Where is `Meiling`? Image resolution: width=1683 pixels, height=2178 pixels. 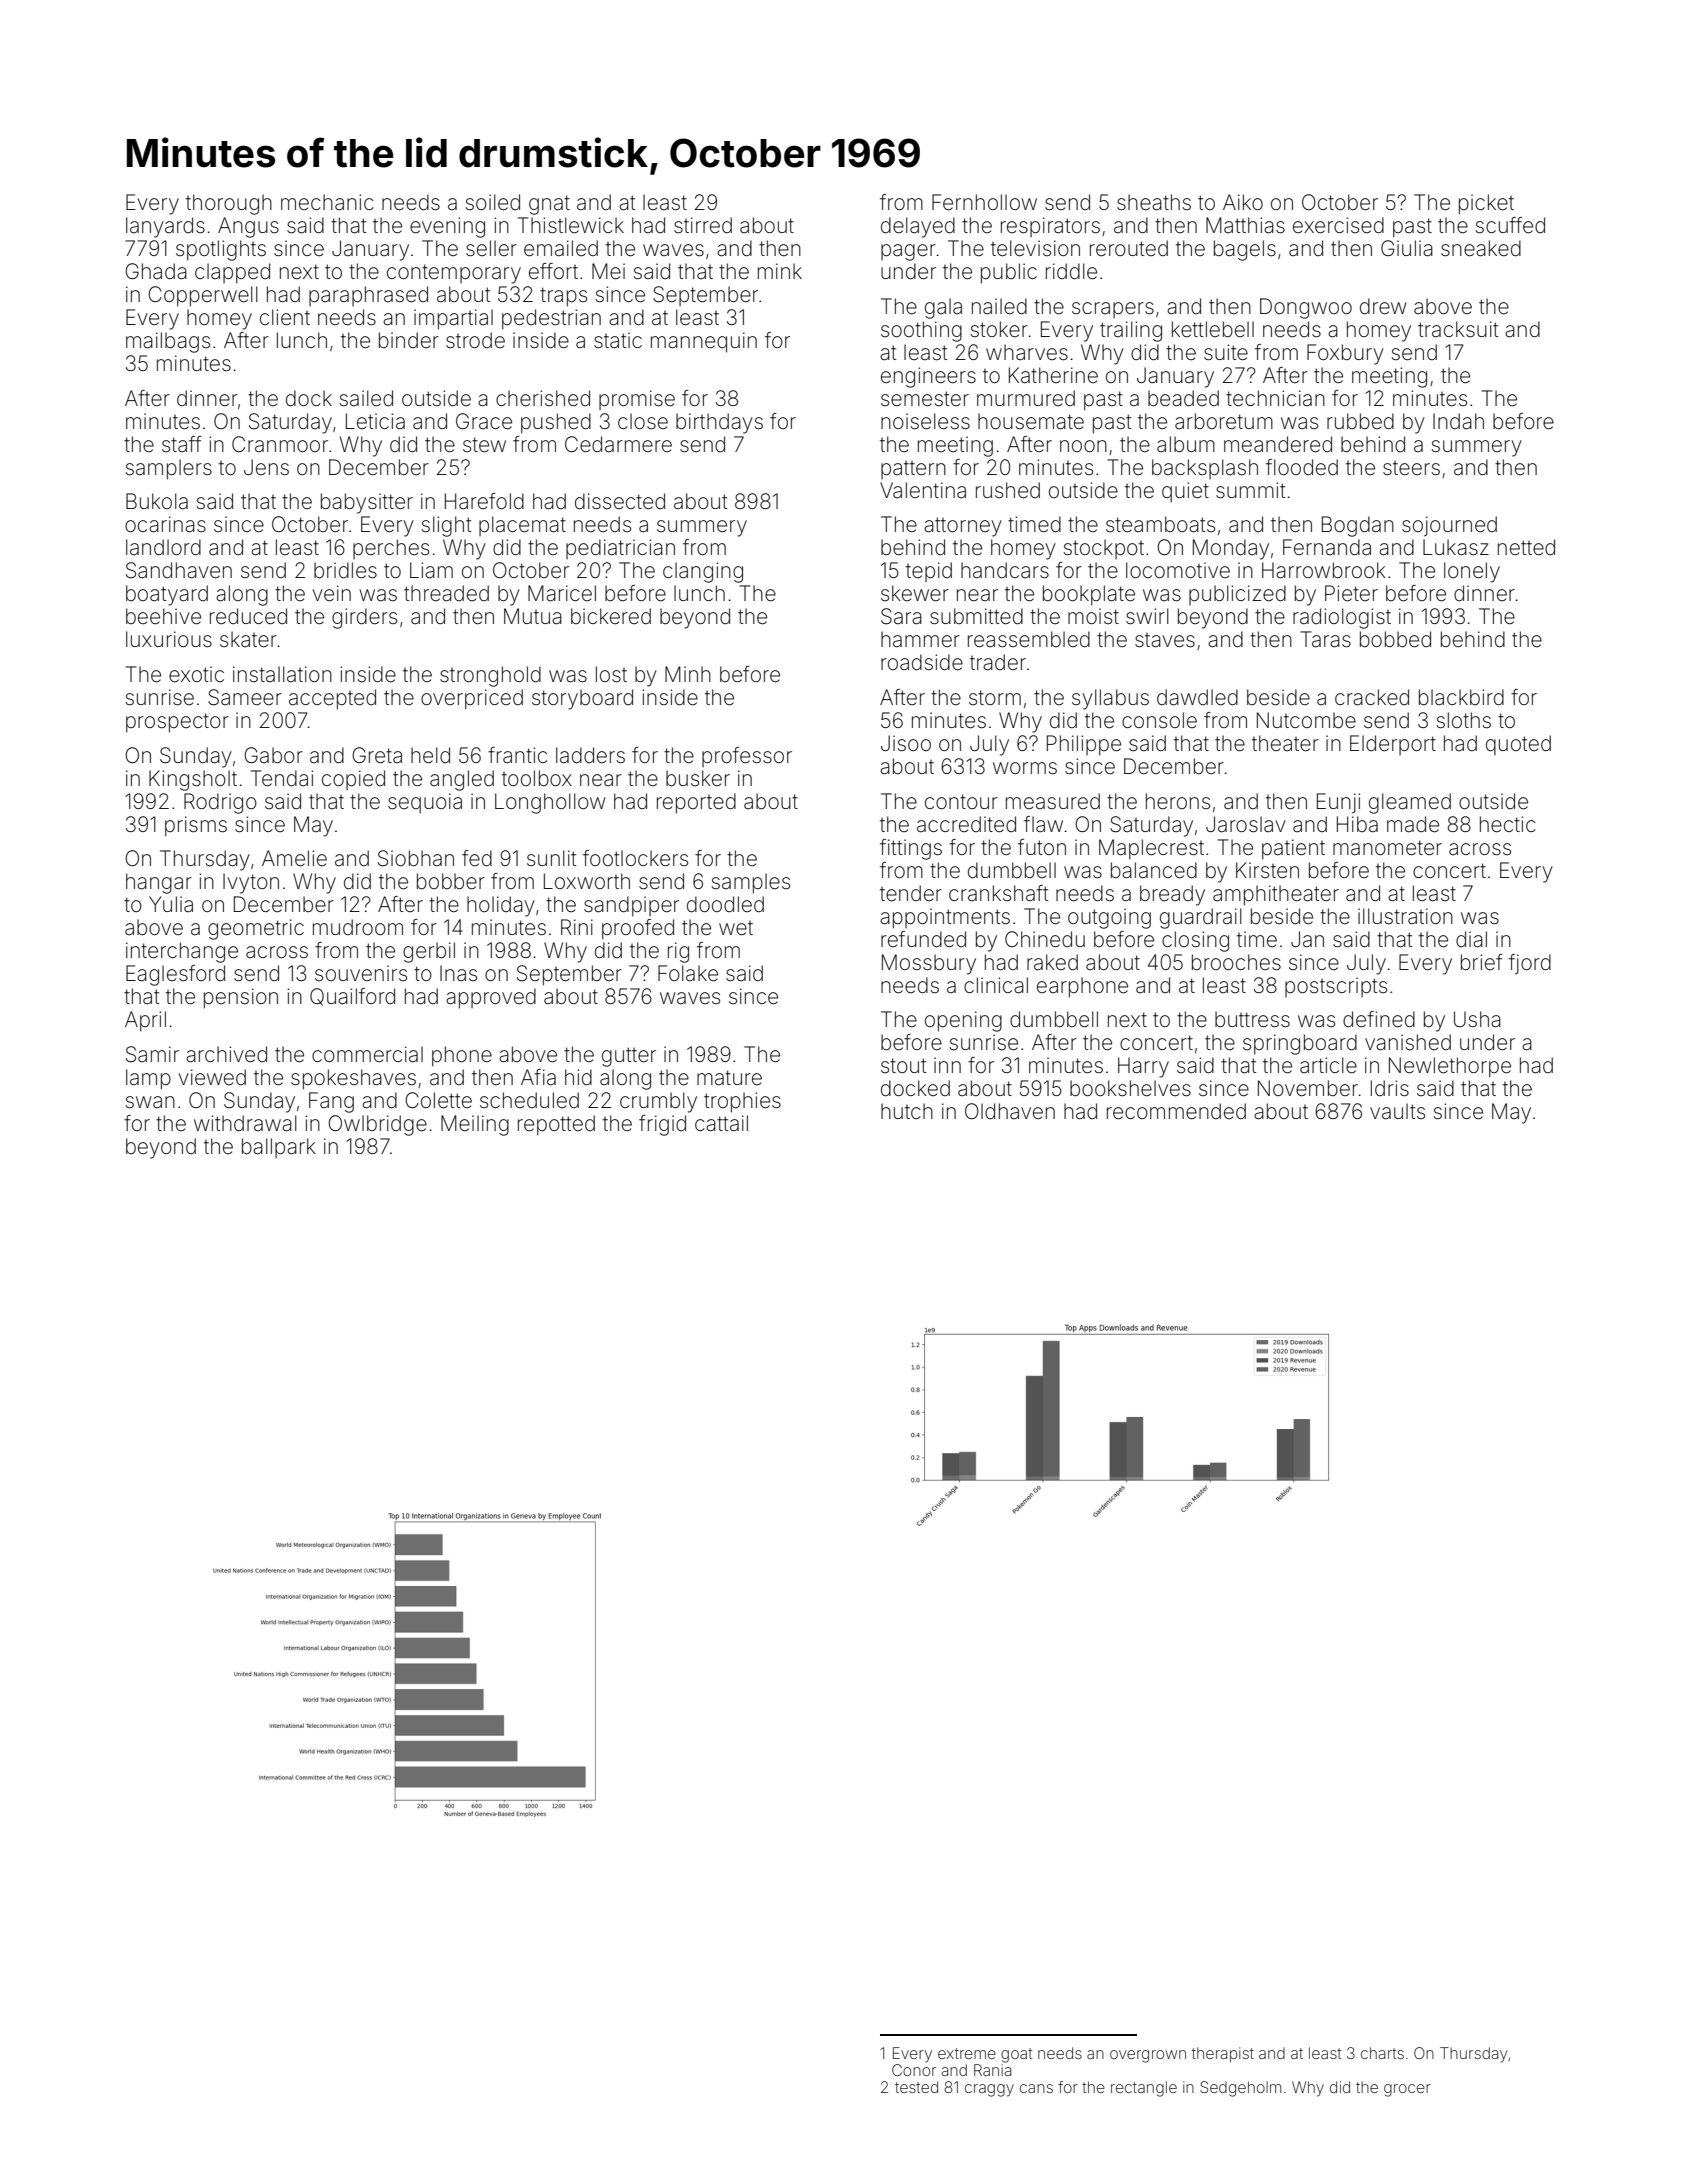
Meiling is located at coordinates (475, 1125).
